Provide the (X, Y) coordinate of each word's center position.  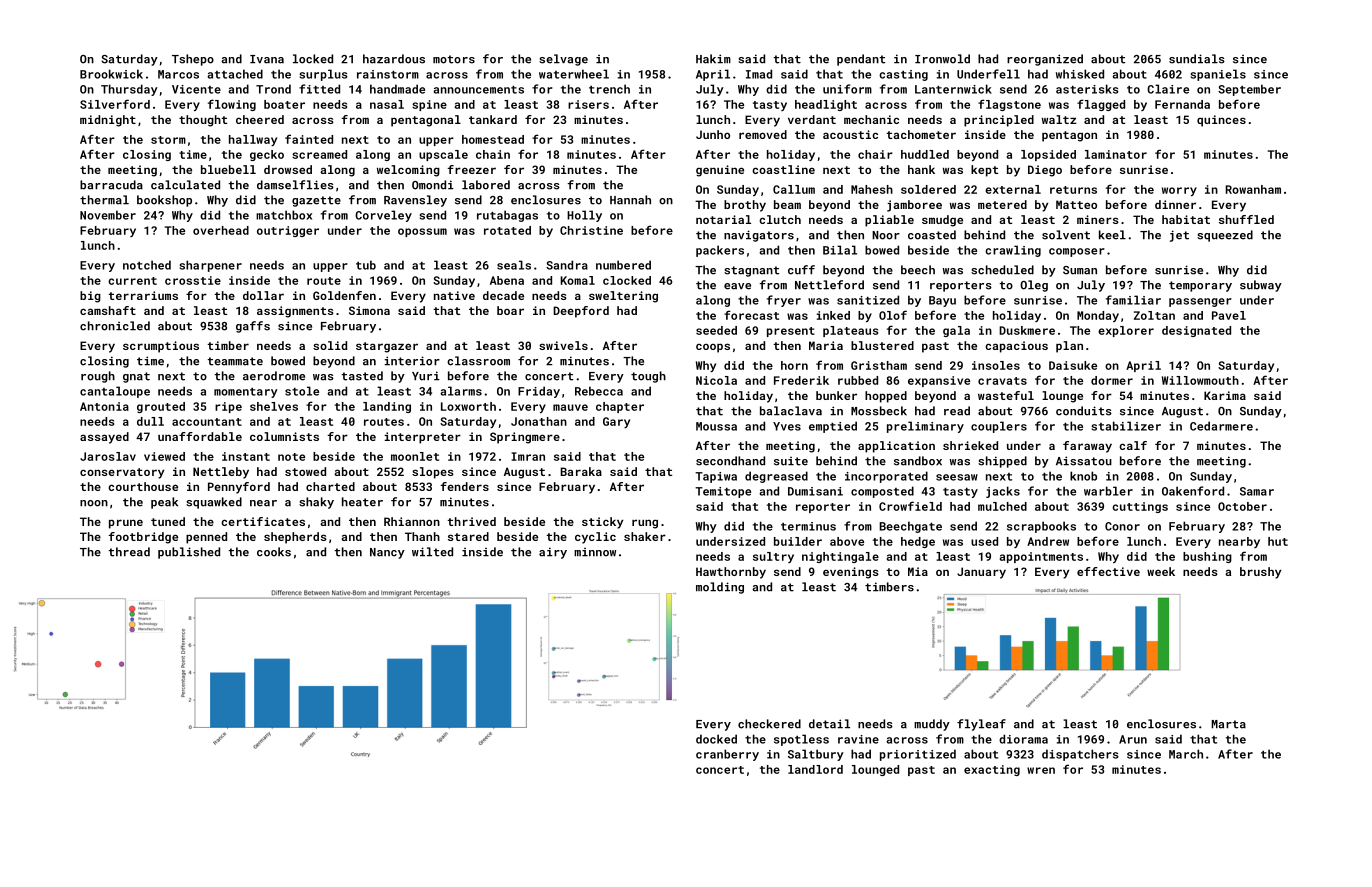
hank (921, 169)
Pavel (1229, 315)
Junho (713, 134)
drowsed (288, 169)
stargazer (387, 347)
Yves (787, 426)
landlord (815, 769)
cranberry (727, 755)
